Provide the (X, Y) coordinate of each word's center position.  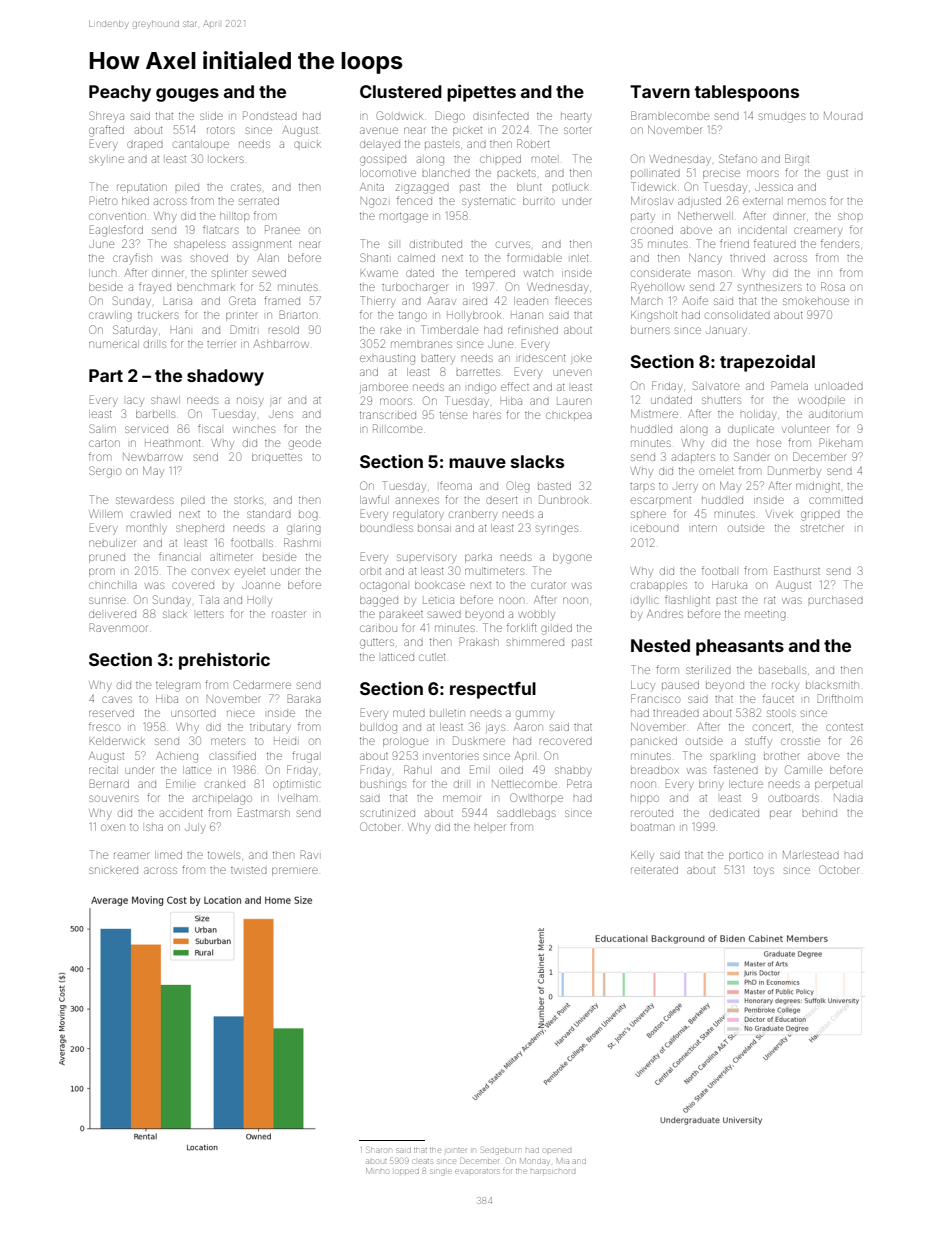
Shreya (106, 117)
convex (210, 571)
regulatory (418, 515)
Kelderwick (117, 741)
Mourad (843, 116)
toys (764, 872)
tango (413, 317)
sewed (269, 273)
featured (775, 243)
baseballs (782, 670)
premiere (295, 871)
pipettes (481, 93)
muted (409, 713)
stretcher (822, 528)
